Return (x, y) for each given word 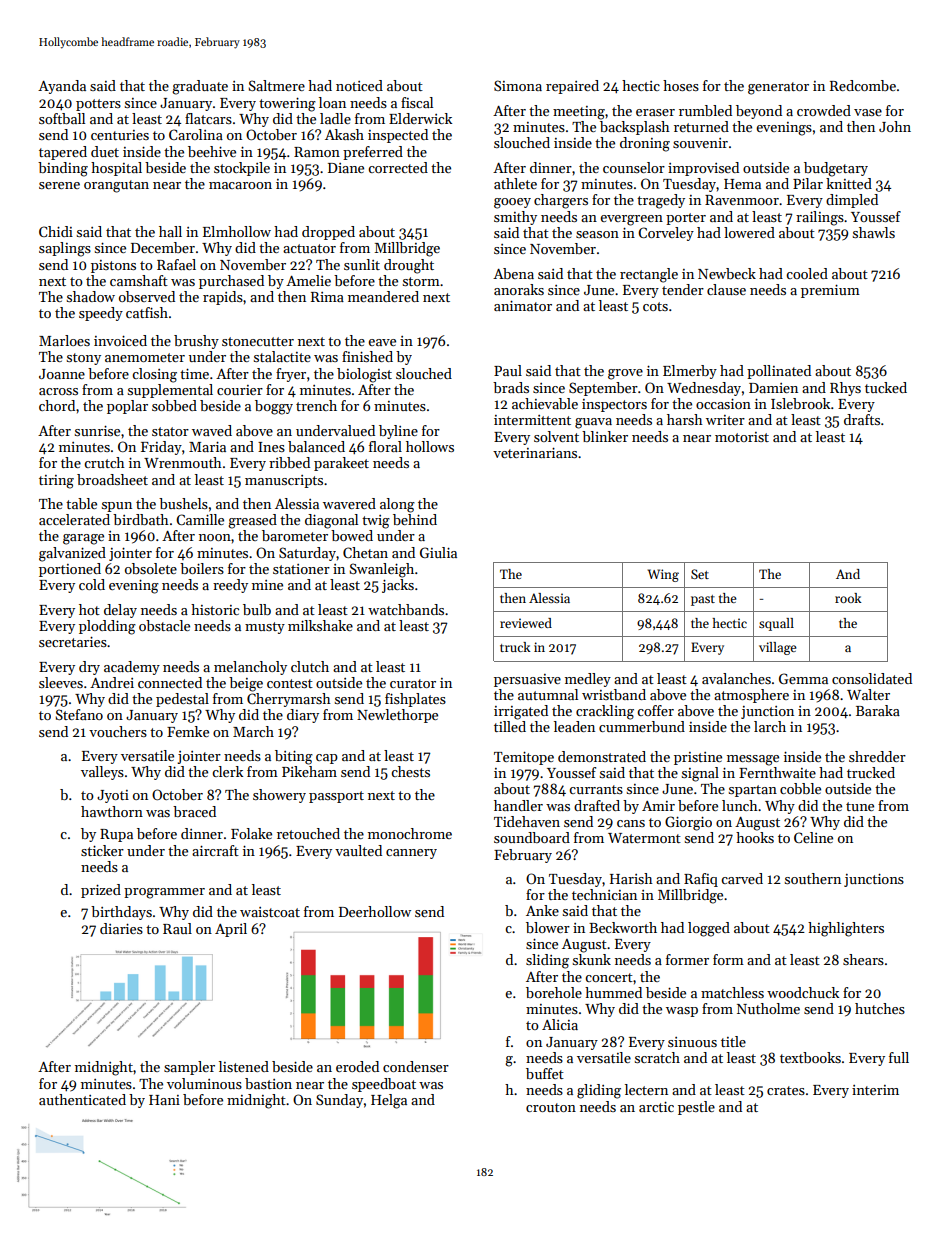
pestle (696, 1108)
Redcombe (863, 85)
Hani (164, 1100)
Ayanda (62, 87)
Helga (389, 1101)
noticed (359, 85)
